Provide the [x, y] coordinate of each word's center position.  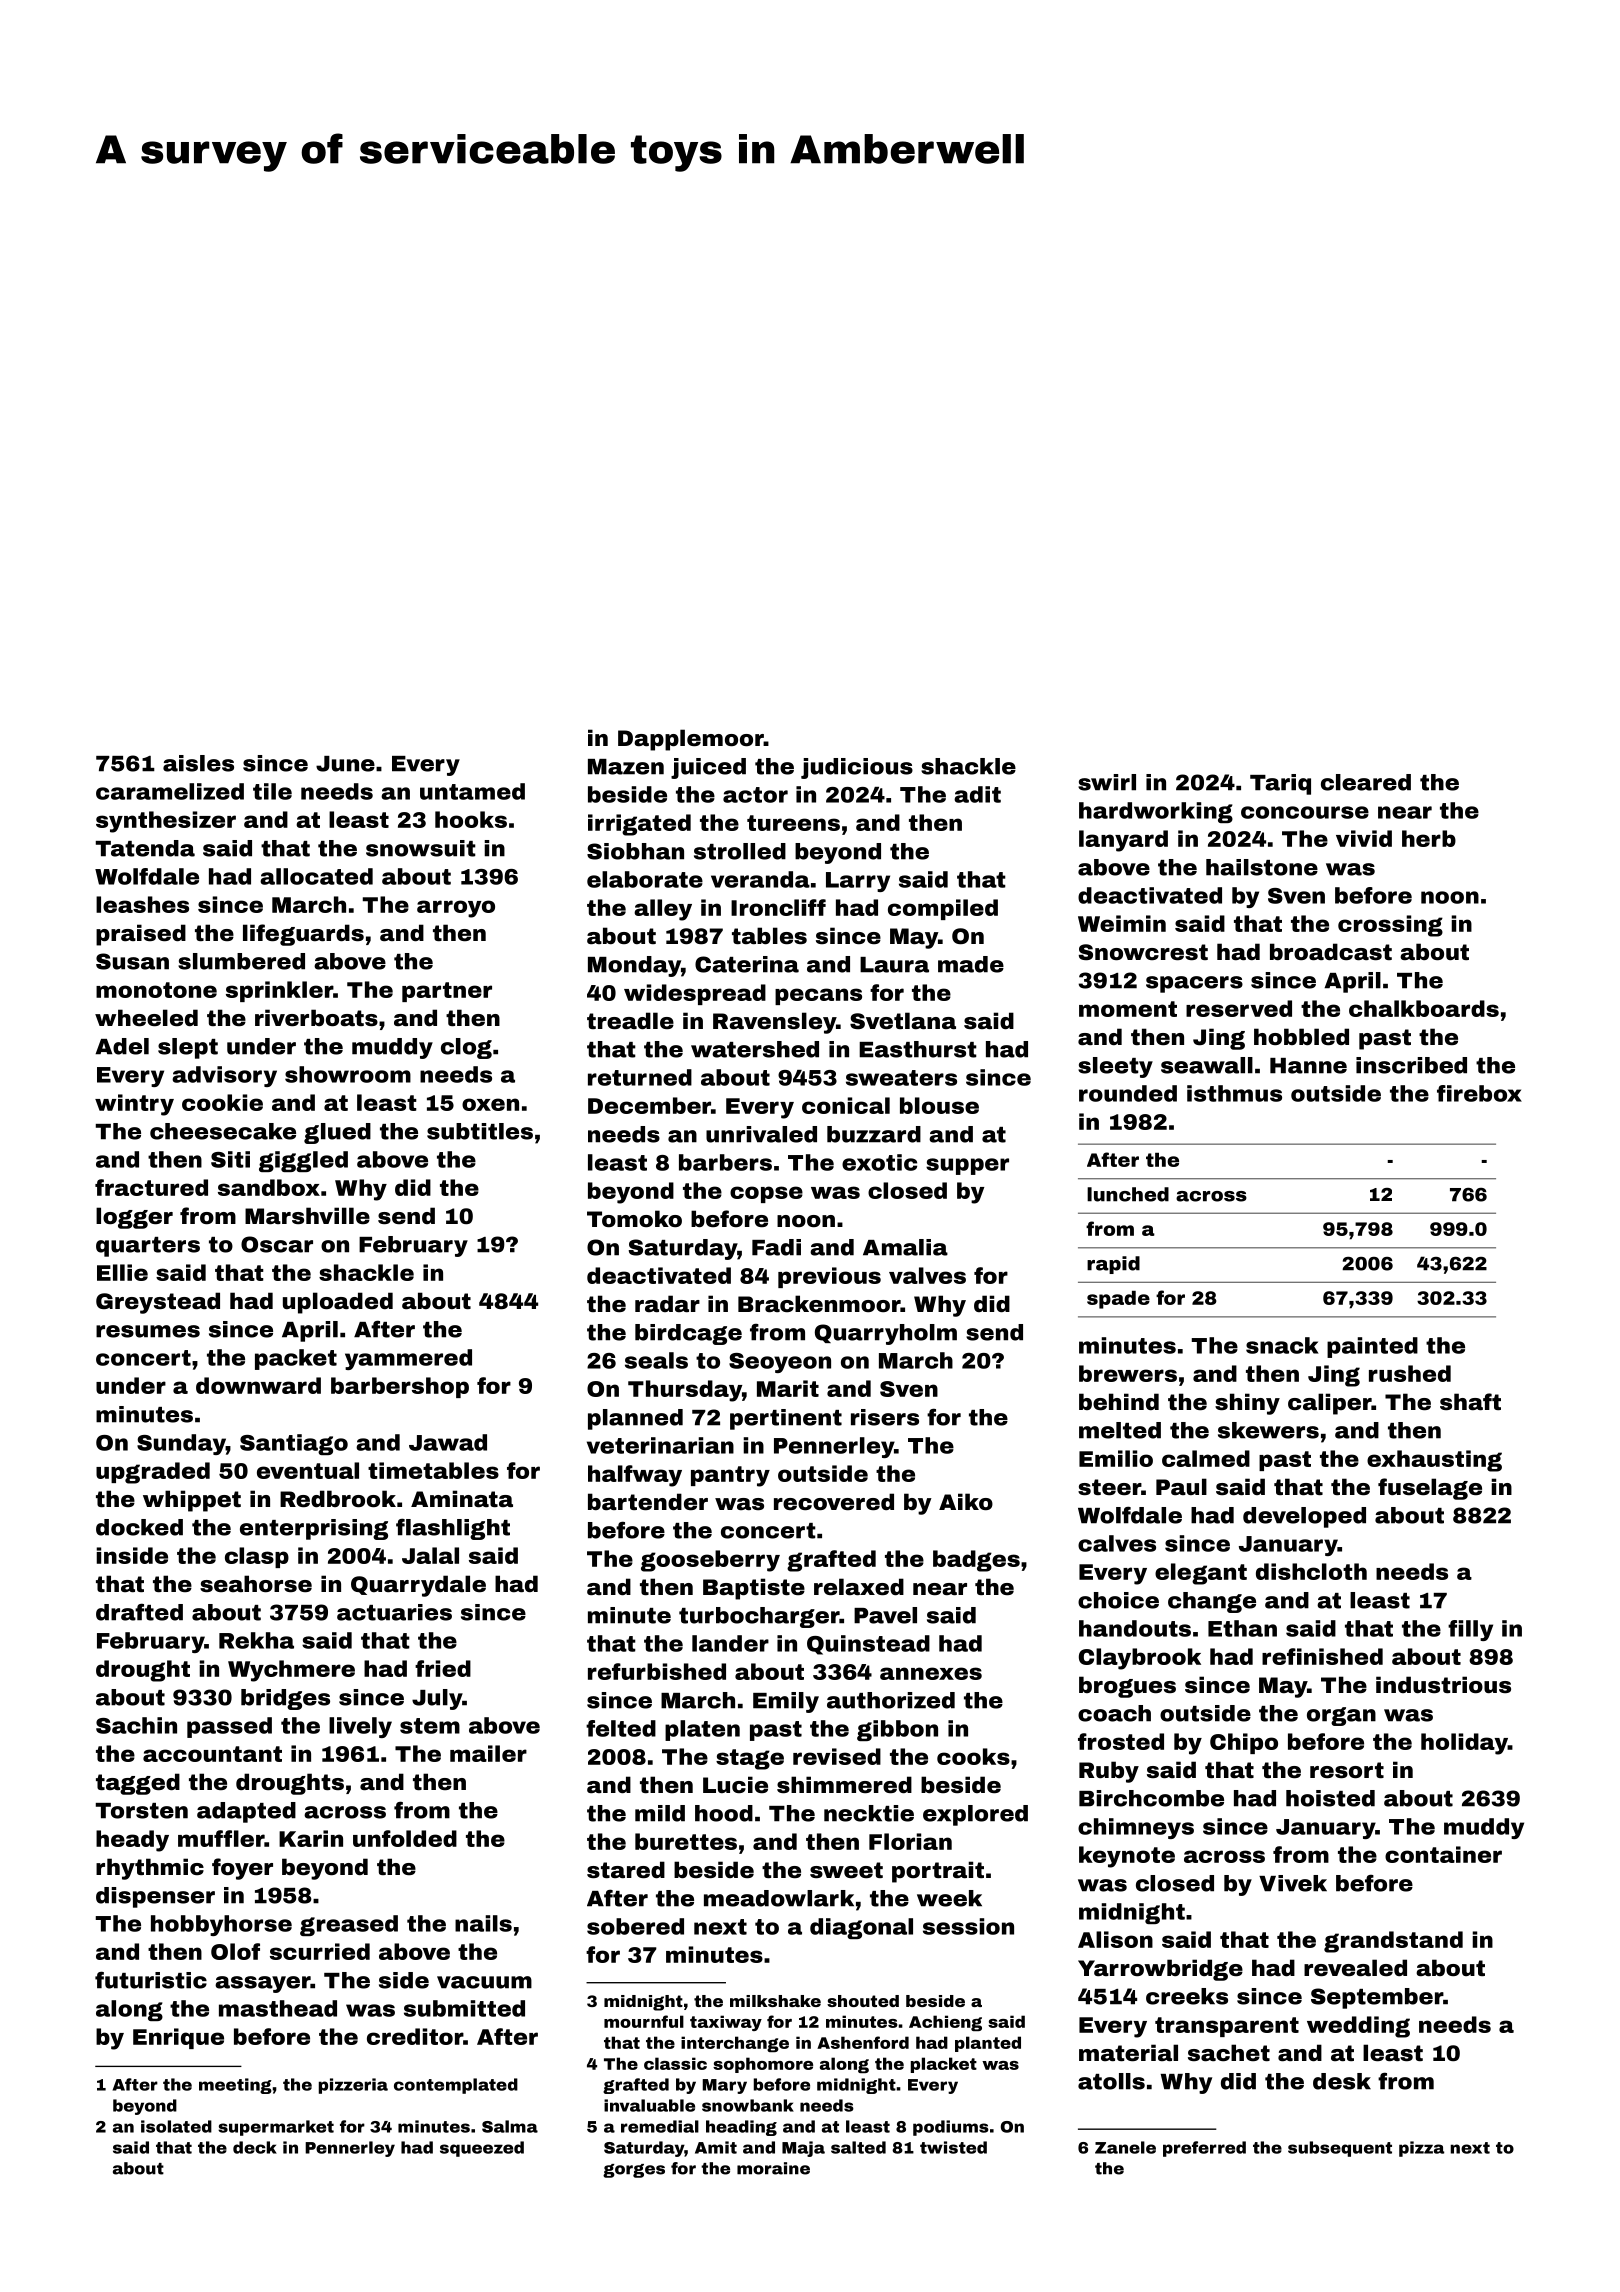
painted [1372, 1347]
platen [702, 1730]
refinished [1322, 1656]
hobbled [1301, 1037]
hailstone [1262, 867]
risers [885, 1417]
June [345, 764]
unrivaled [761, 1134]
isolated [176, 2126]
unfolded [405, 1838]
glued [337, 1133]
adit [977, 794]
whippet [192, 1501]
